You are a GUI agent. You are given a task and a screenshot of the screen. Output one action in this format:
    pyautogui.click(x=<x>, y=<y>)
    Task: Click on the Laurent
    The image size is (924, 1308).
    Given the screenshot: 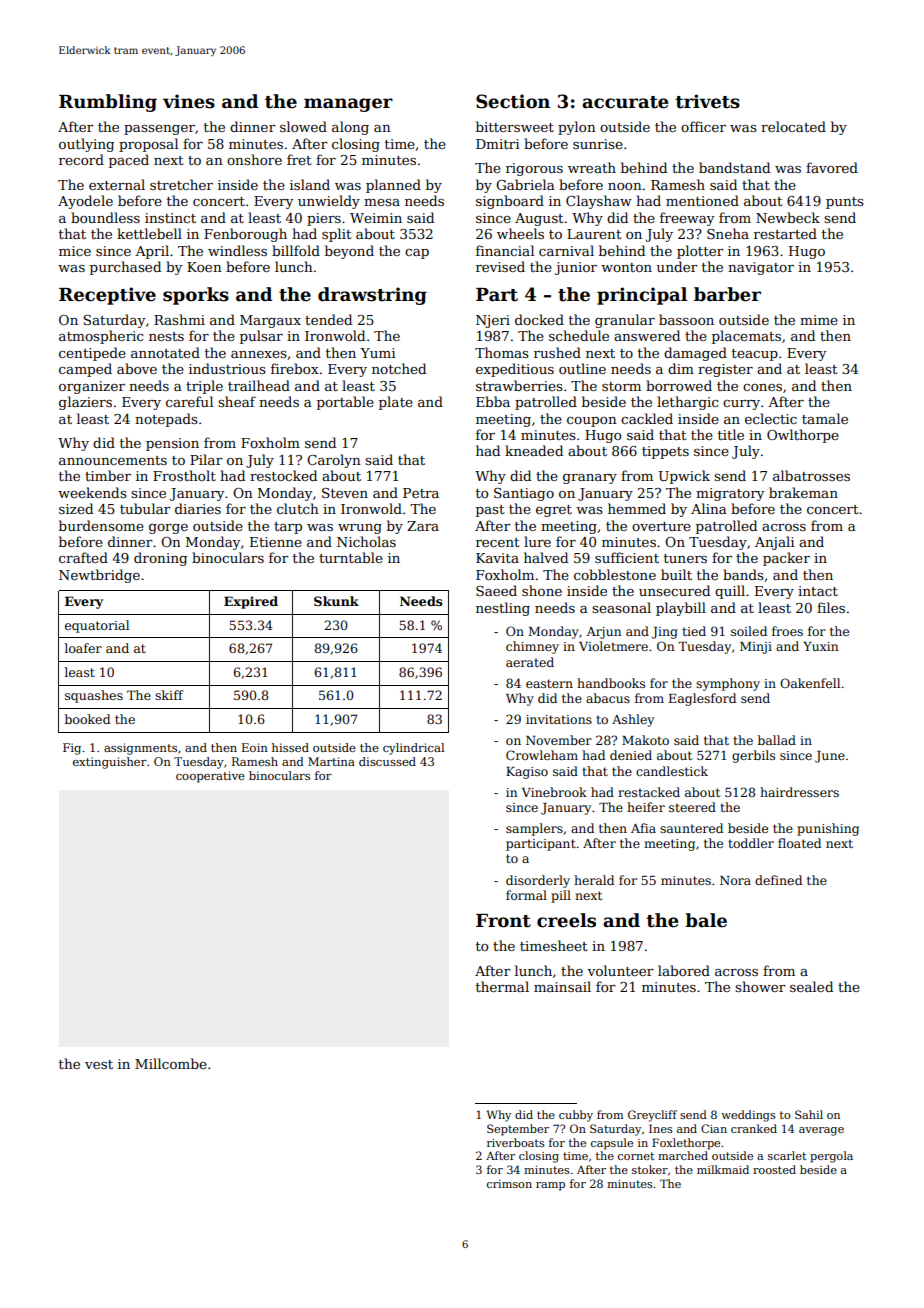 What is the action you would take?
    pyautogui.click(x=594, y=234)
